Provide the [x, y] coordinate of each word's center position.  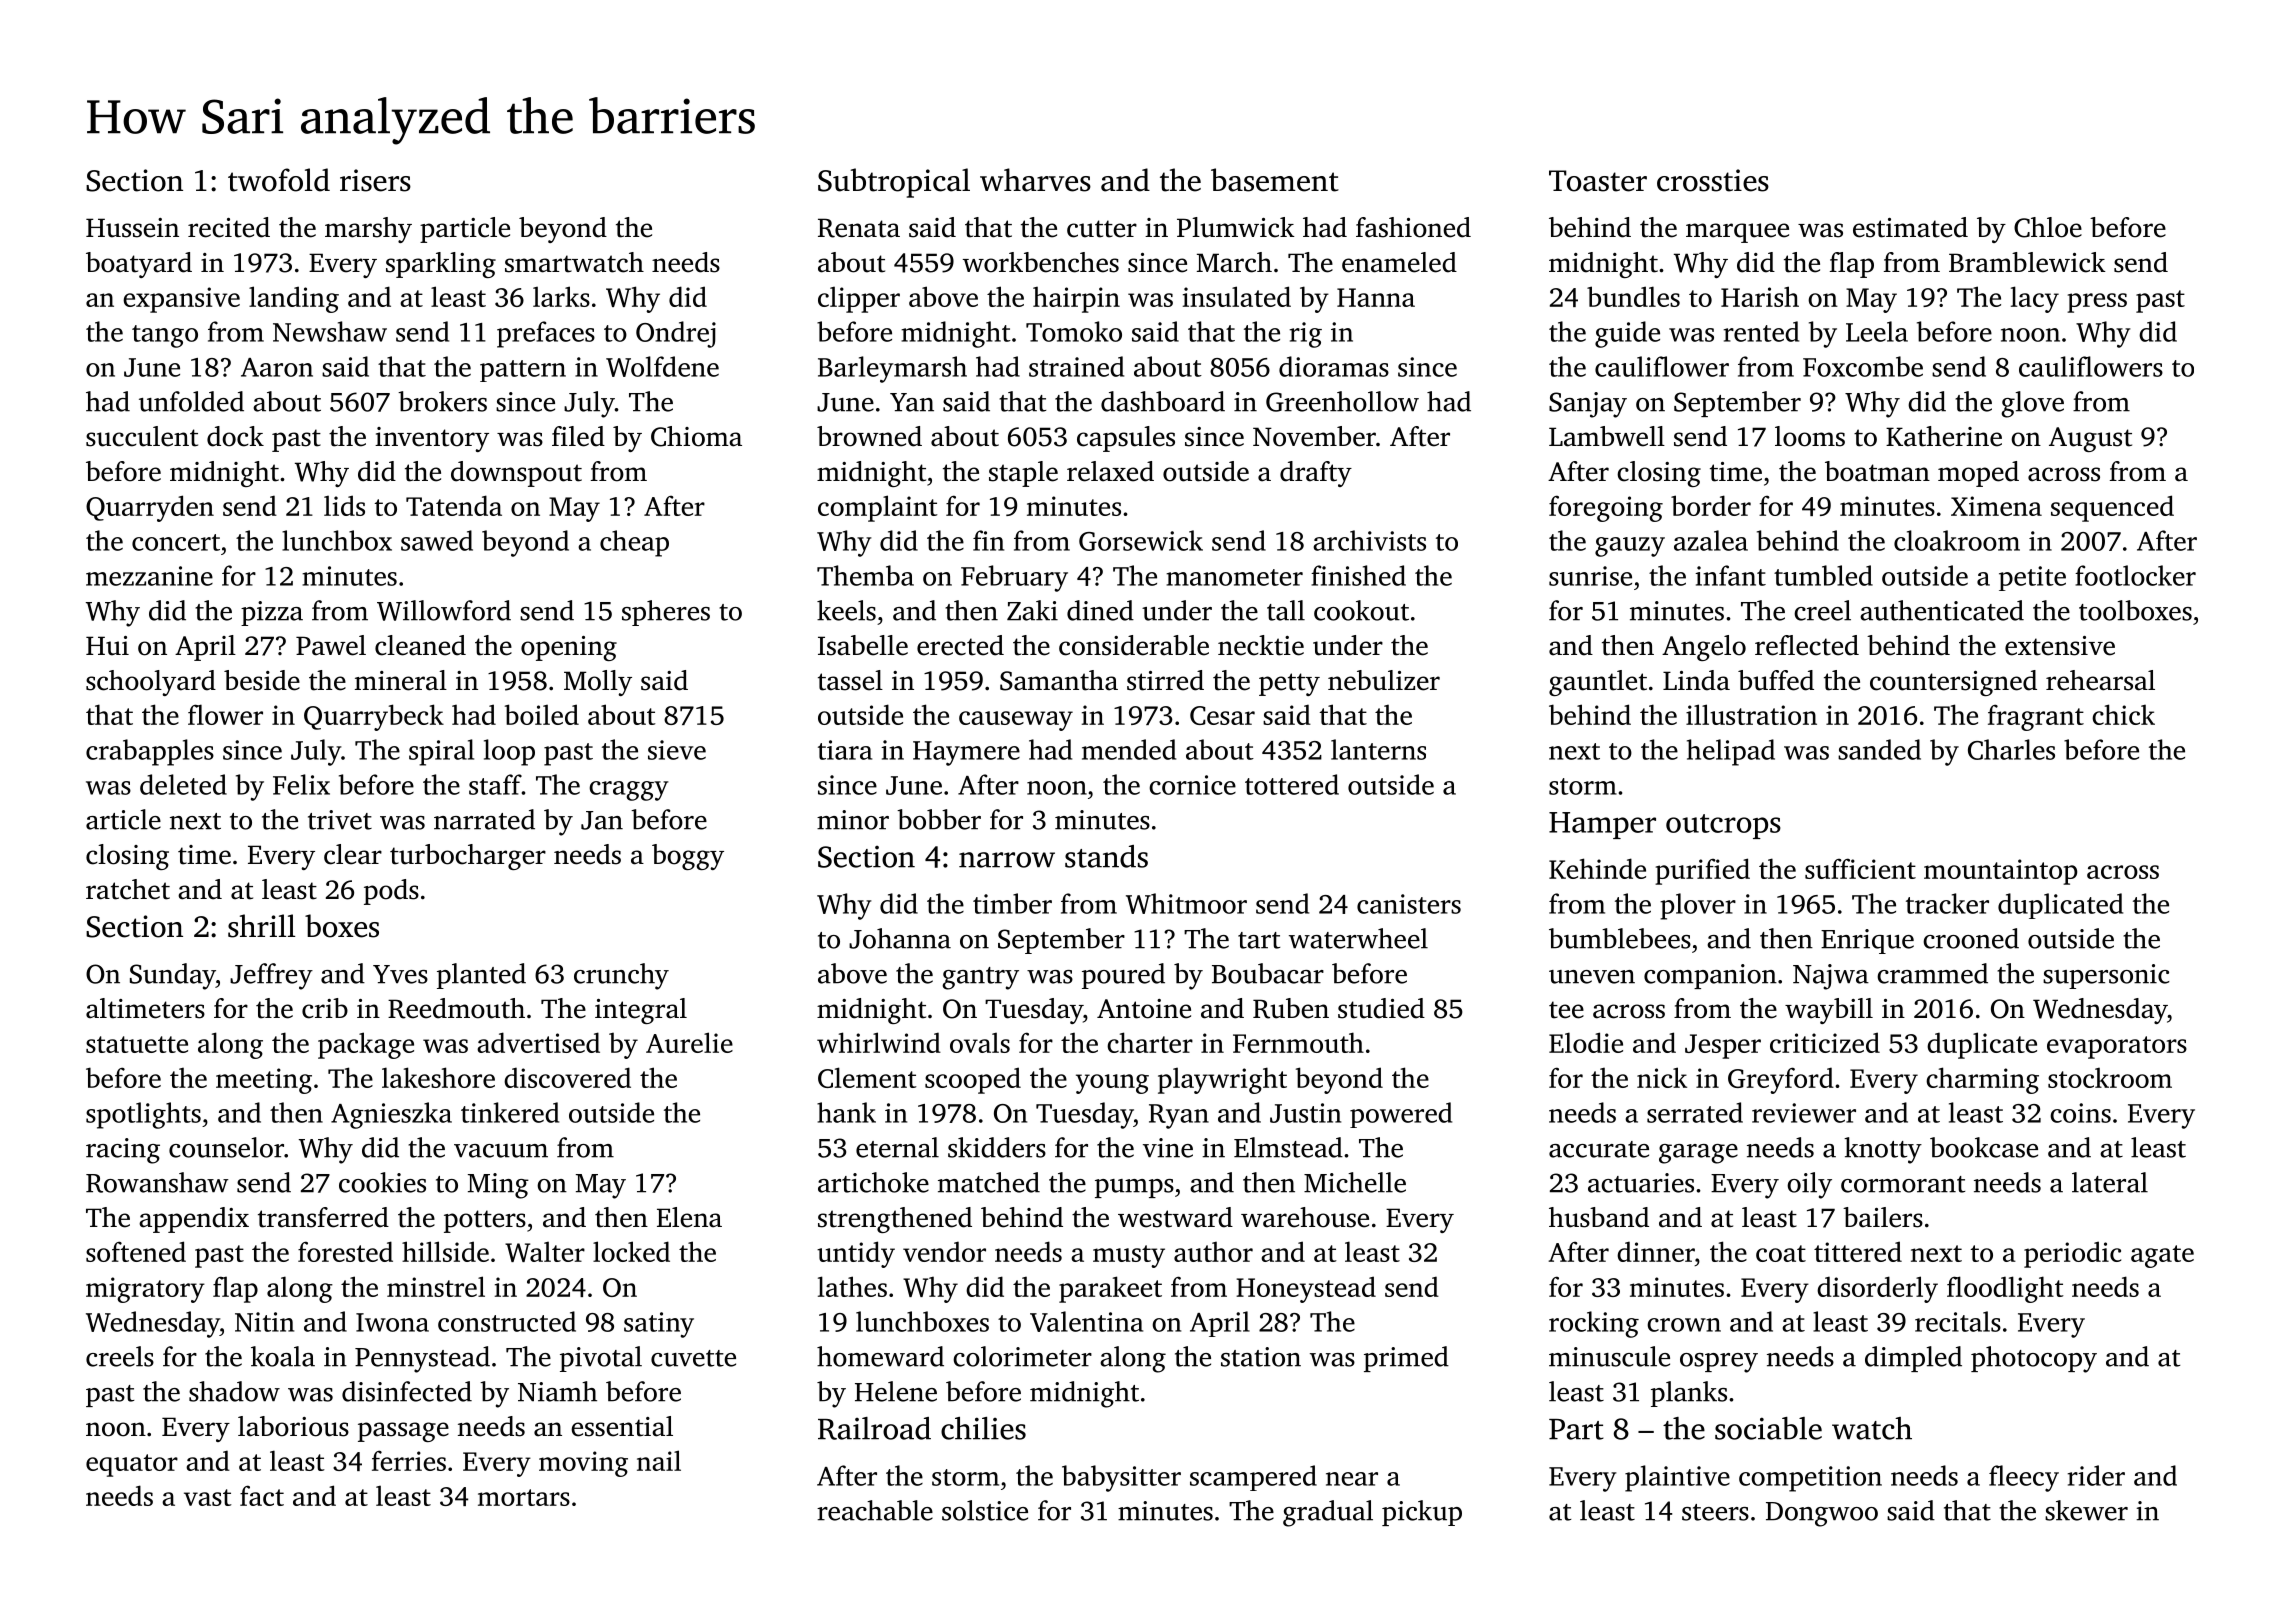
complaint [878, 508]
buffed [1776, 680]
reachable [875, 1510]
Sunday [173, 976]
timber [1012, 903]
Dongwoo [1822, 1514]
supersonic [2106, 976]
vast [208, 1497]
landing [294, 299]
